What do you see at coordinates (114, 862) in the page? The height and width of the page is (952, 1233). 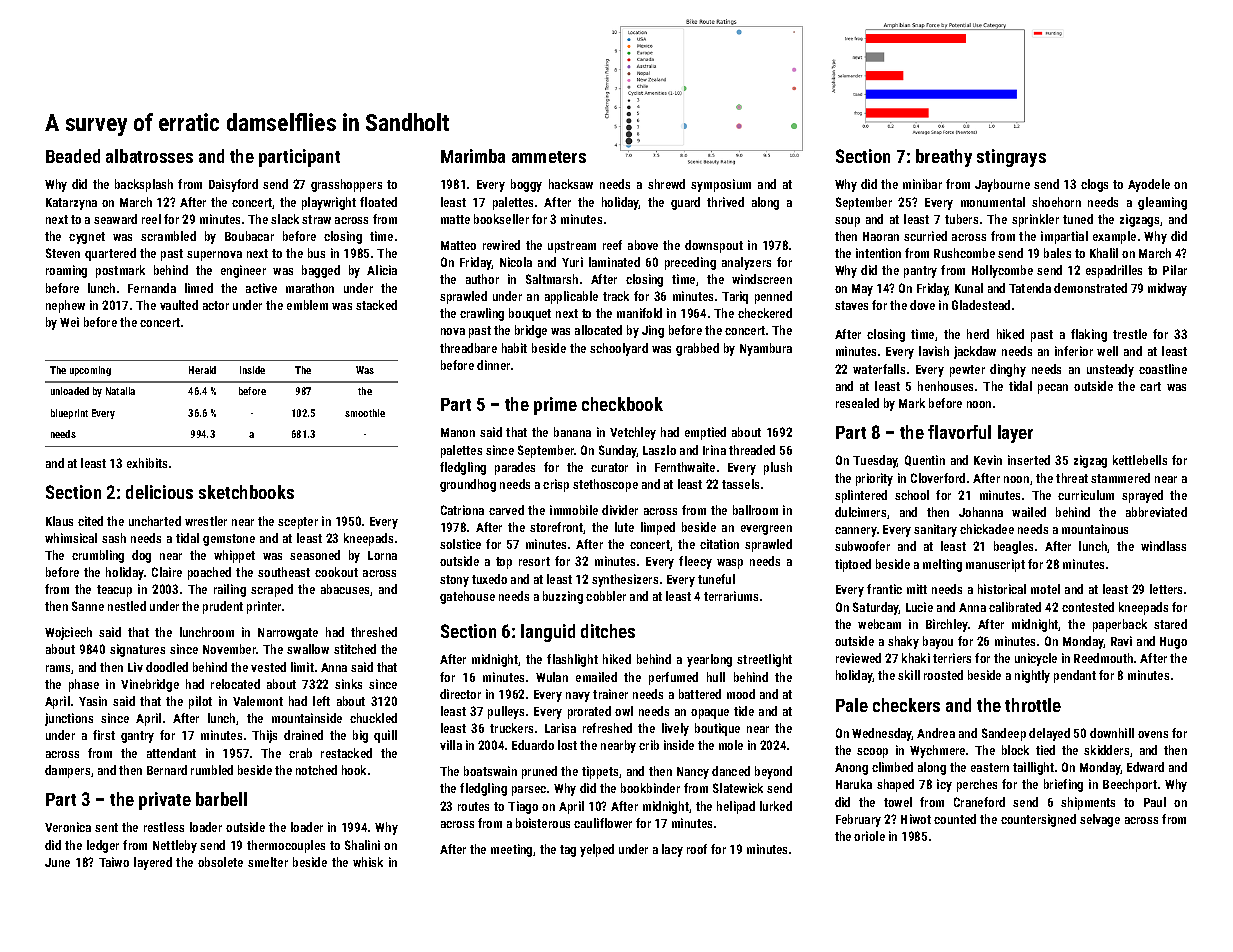 I see `Taiwo` at bounding box center [114, 862].
